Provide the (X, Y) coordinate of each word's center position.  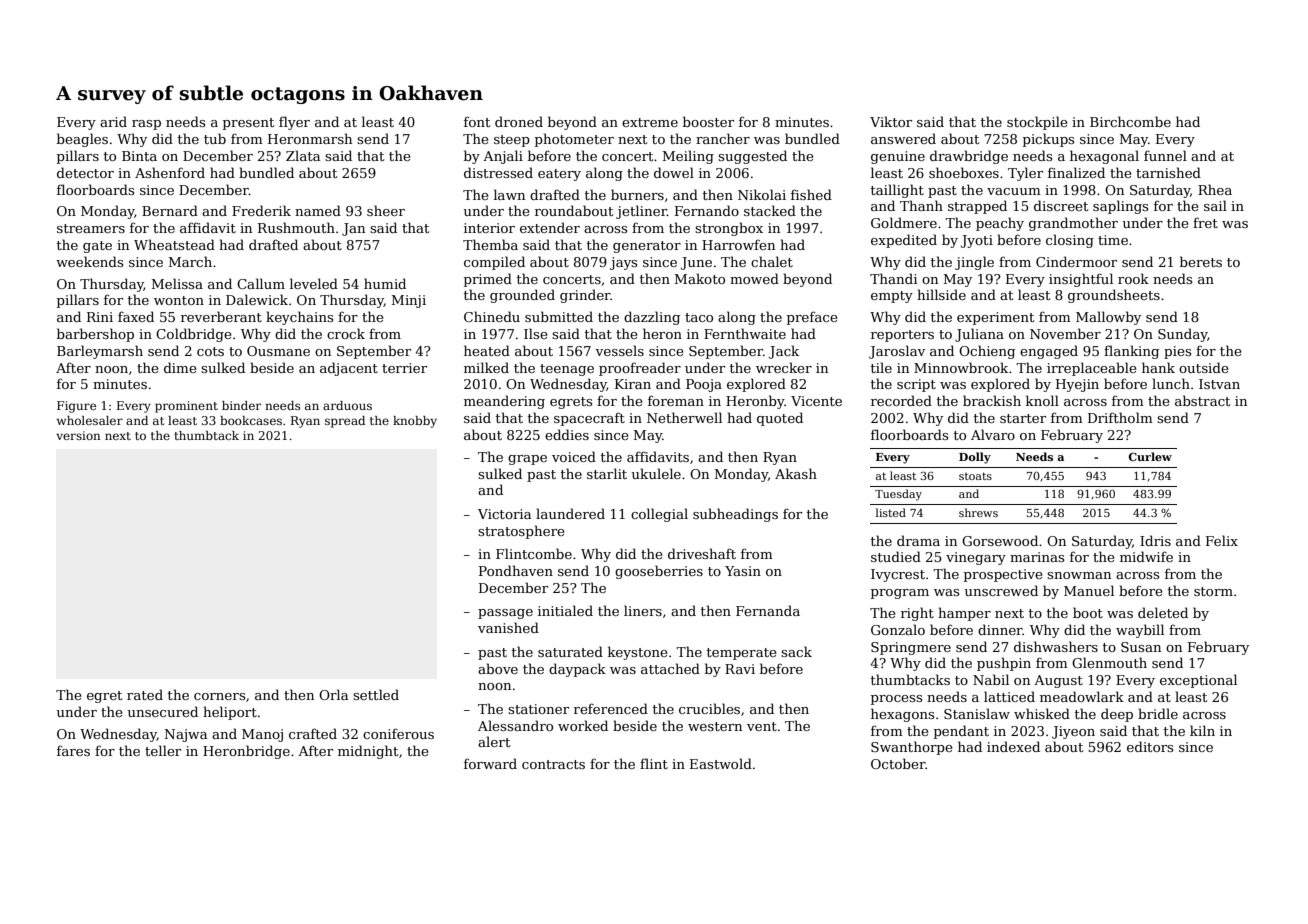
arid (113, 121)
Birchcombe (1130, 121)
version (78, 435)
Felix (1222, 540)
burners (637, 194)
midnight (368, 752)
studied (896, 556)
